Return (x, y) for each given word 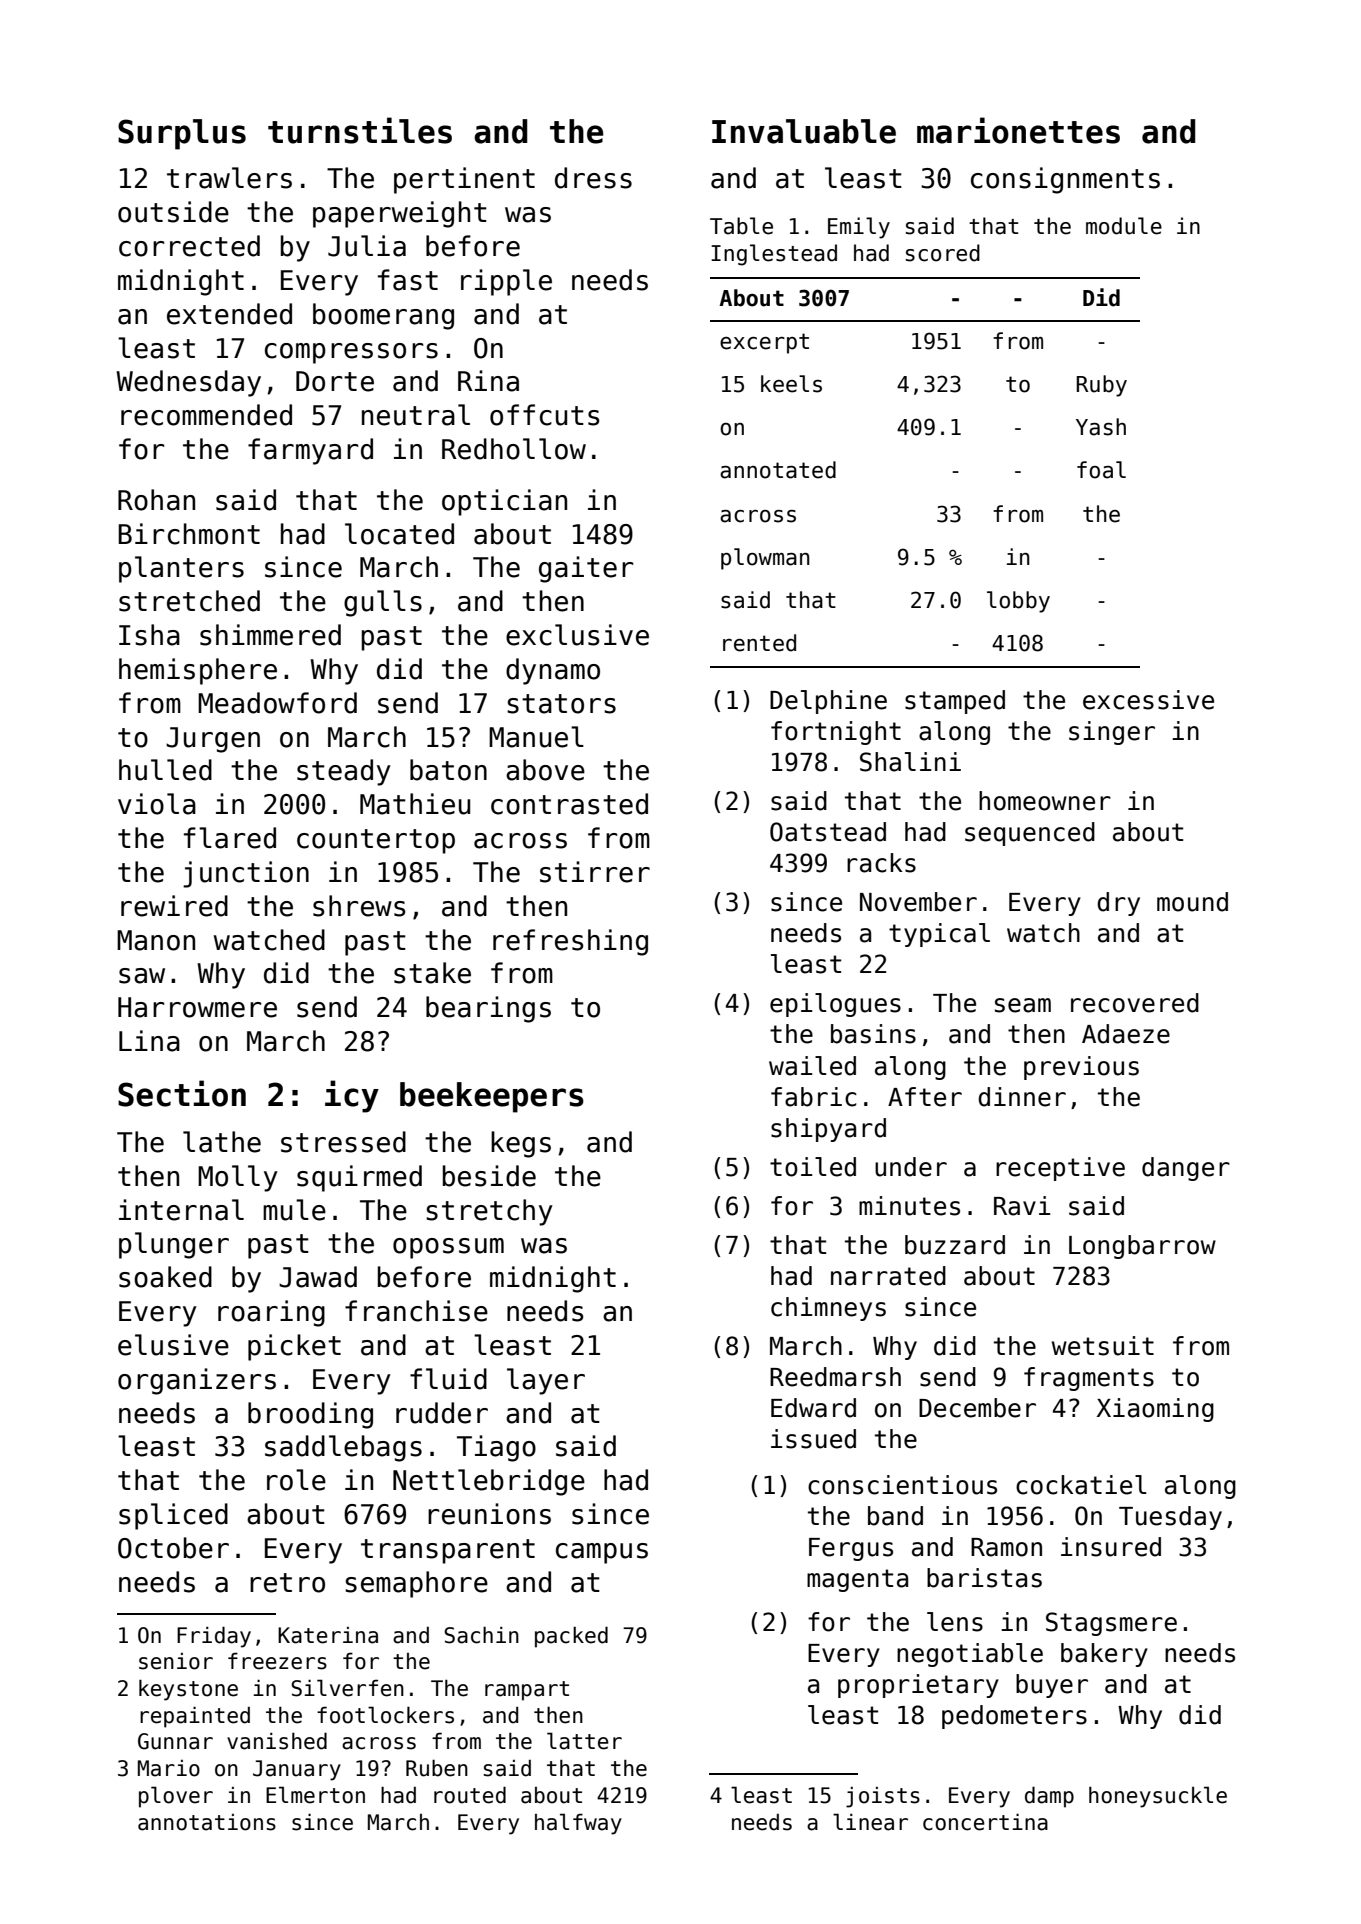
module (1124, 226)
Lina (149, 1041)
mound (1192, 902)
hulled (165, 770)
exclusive (577, 635)
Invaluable (804, 131)
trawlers (229, 178)
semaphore (416, 1584)
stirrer (595, 872)
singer (1112, 733)
